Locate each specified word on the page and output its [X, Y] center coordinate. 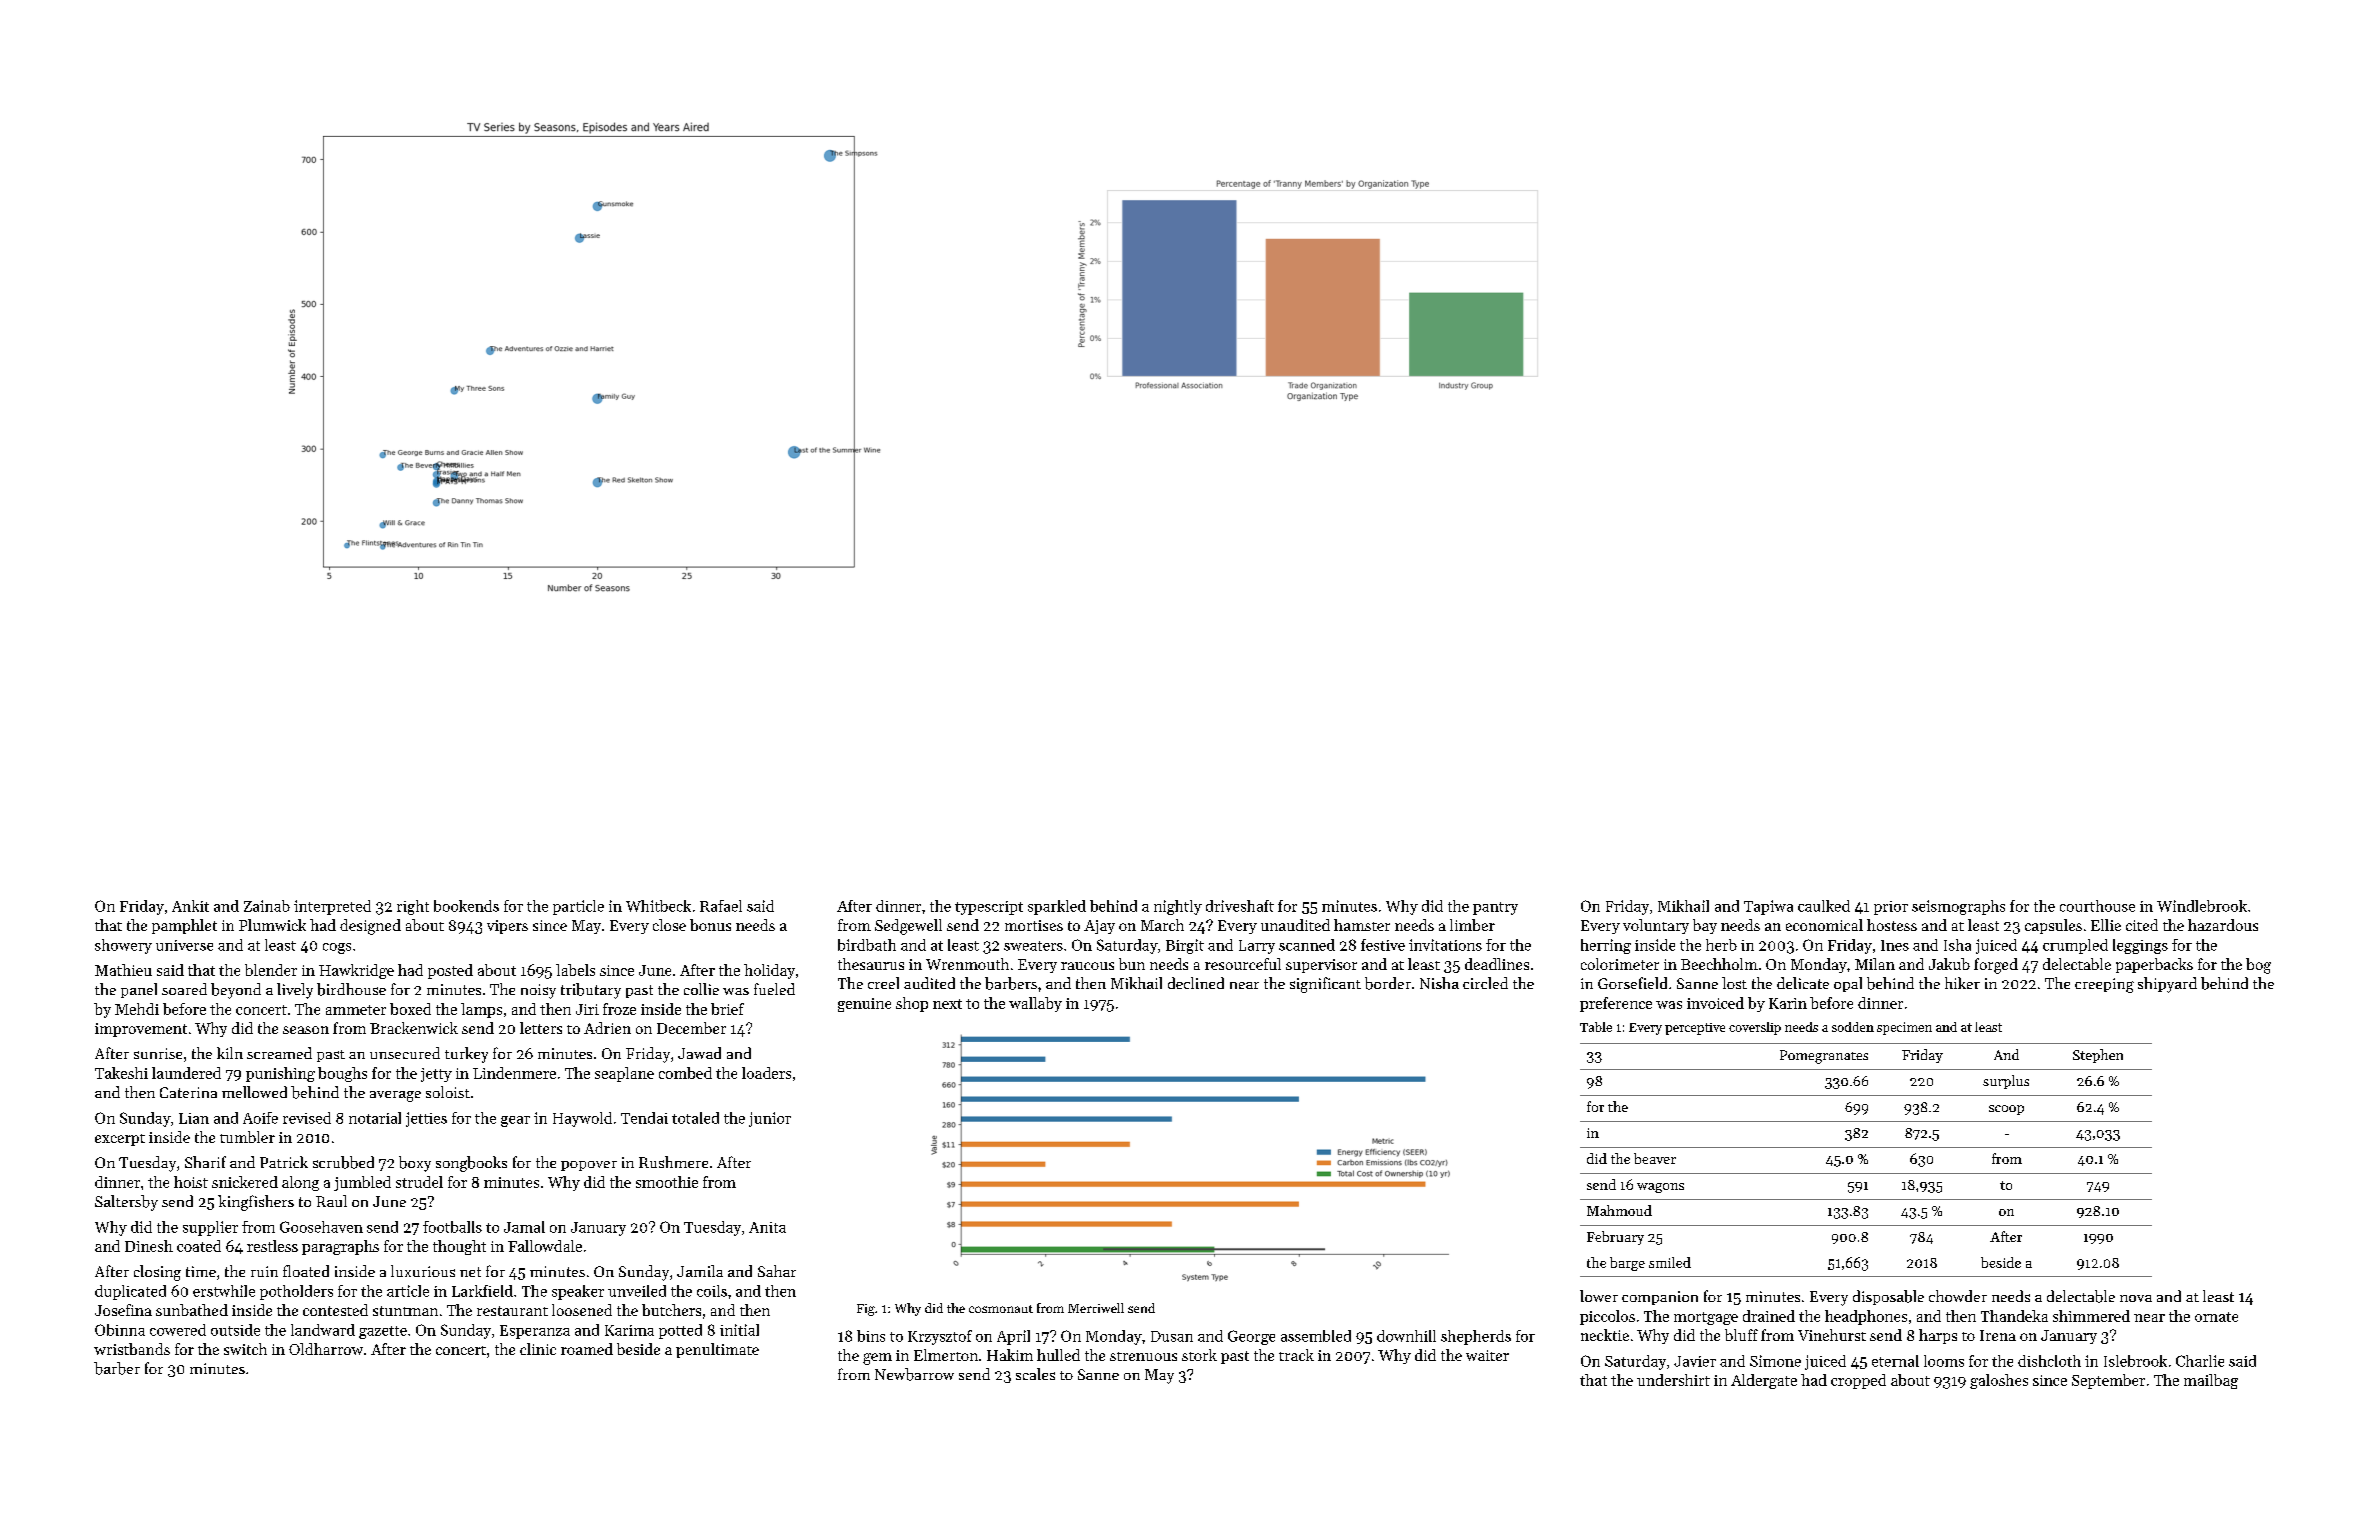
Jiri [587, 1009]
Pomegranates [1824, 1057]
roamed [587, 1349]
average [395, 1096]
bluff [1741, 1335]
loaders [766, 1073]
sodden [1853, 1027]
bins [871, 1336]
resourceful [1243, 964]
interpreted [332, 907]
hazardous [2223, 925]
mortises [1034, 925]
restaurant [512, 1311]
